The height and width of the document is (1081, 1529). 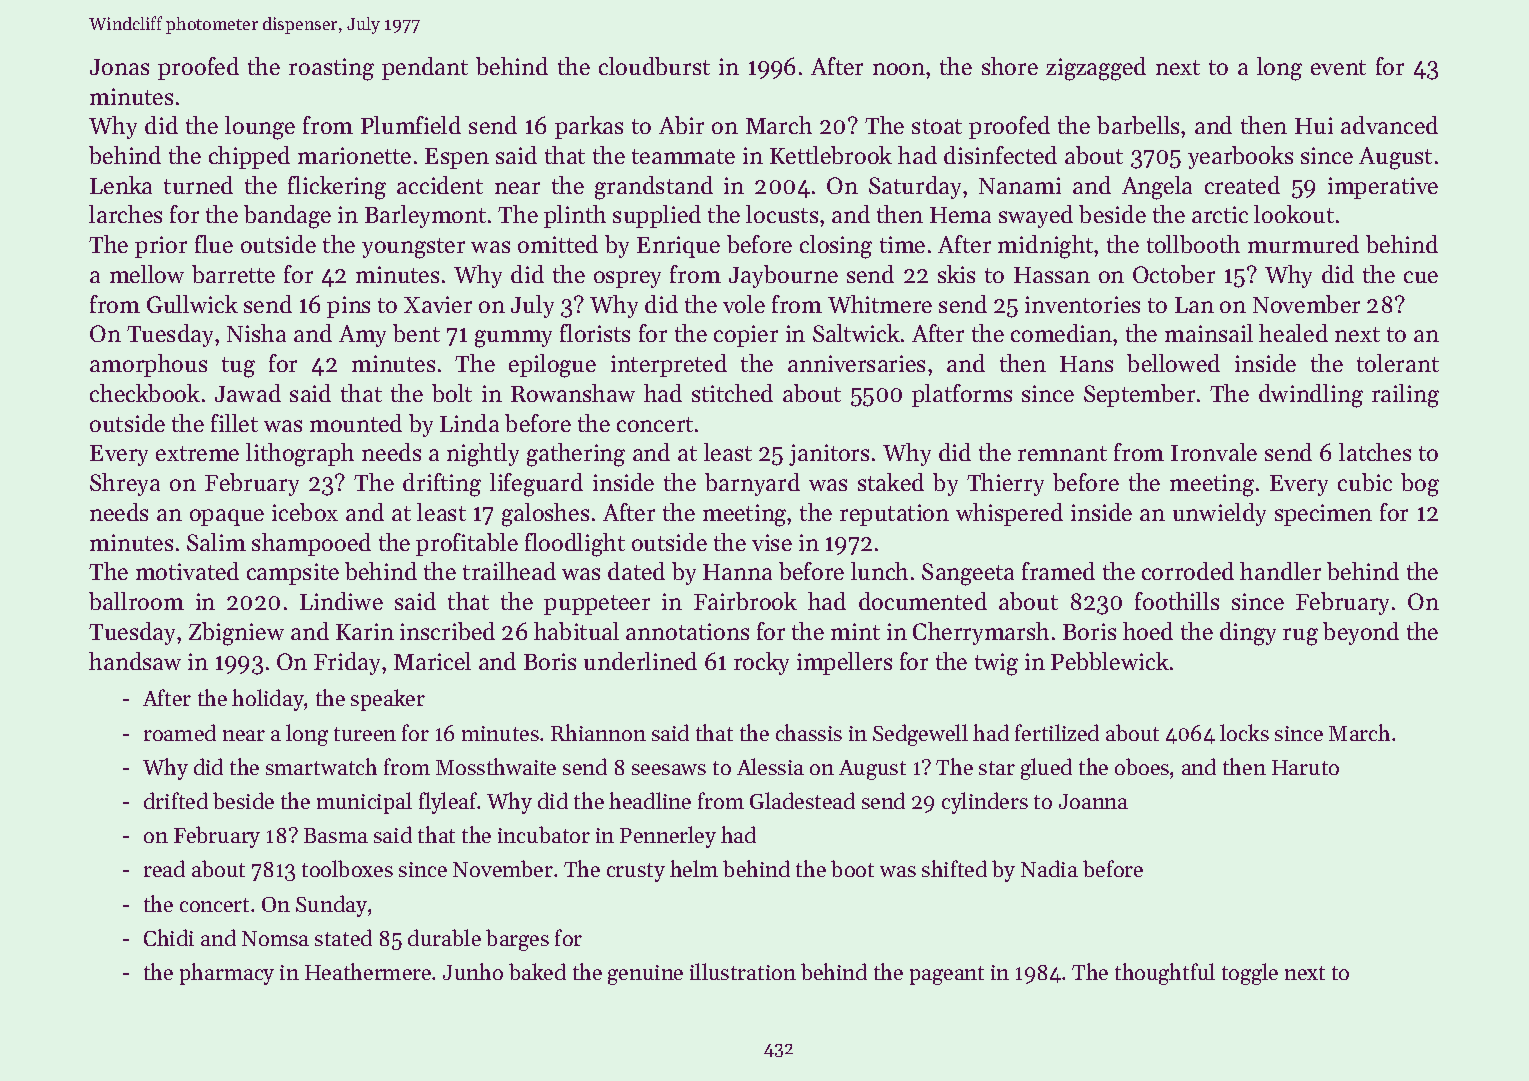 I want to click on cloudburst, so click(x=654, y=66).
